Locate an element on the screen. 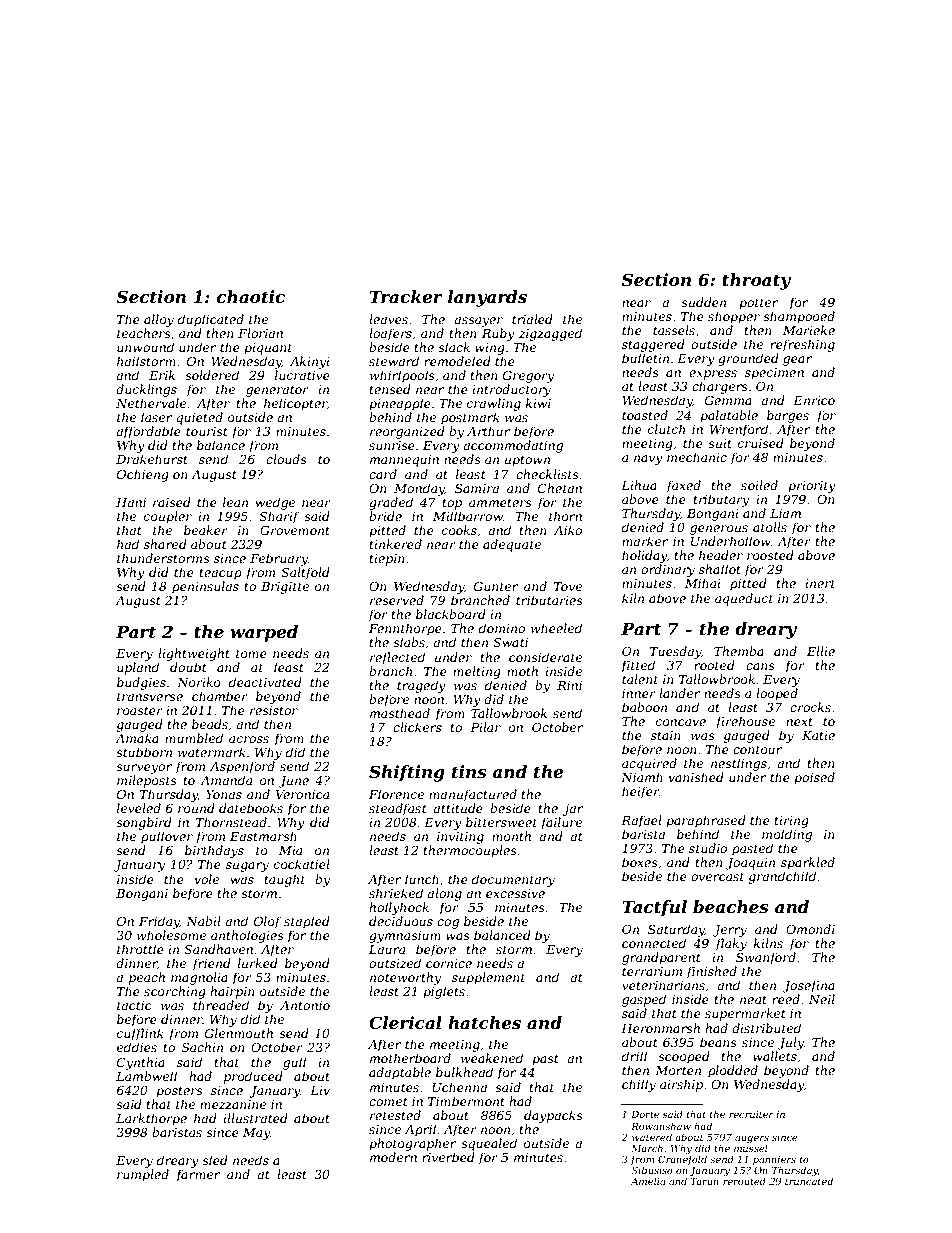 This screenshot has height=1233, width=952. cruised is located at coordinates (761, 443).
